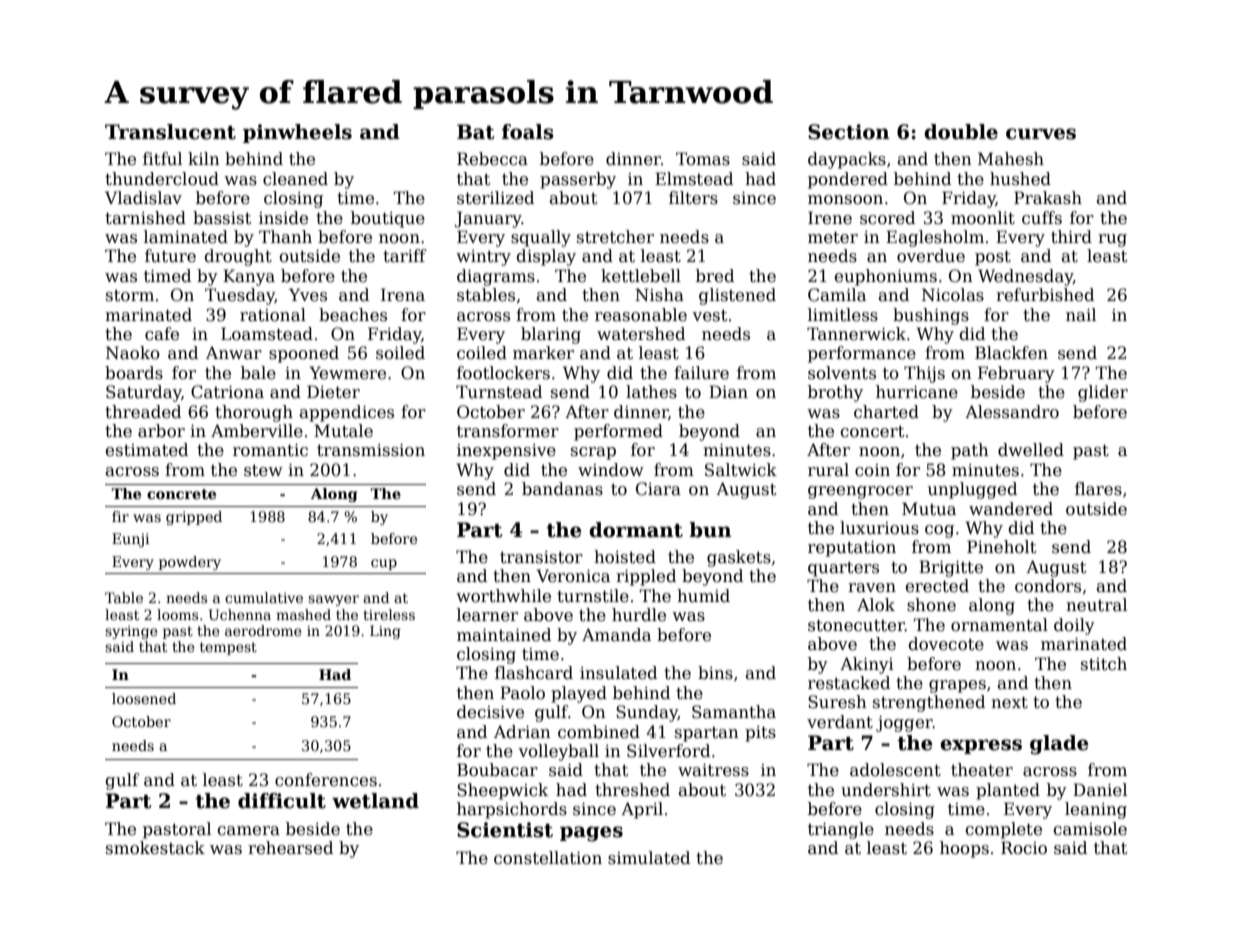 The image size is (1233, 952). Describe the element at coordinates (895, 770) in the screenshot. I see `adolescent` at that location.
